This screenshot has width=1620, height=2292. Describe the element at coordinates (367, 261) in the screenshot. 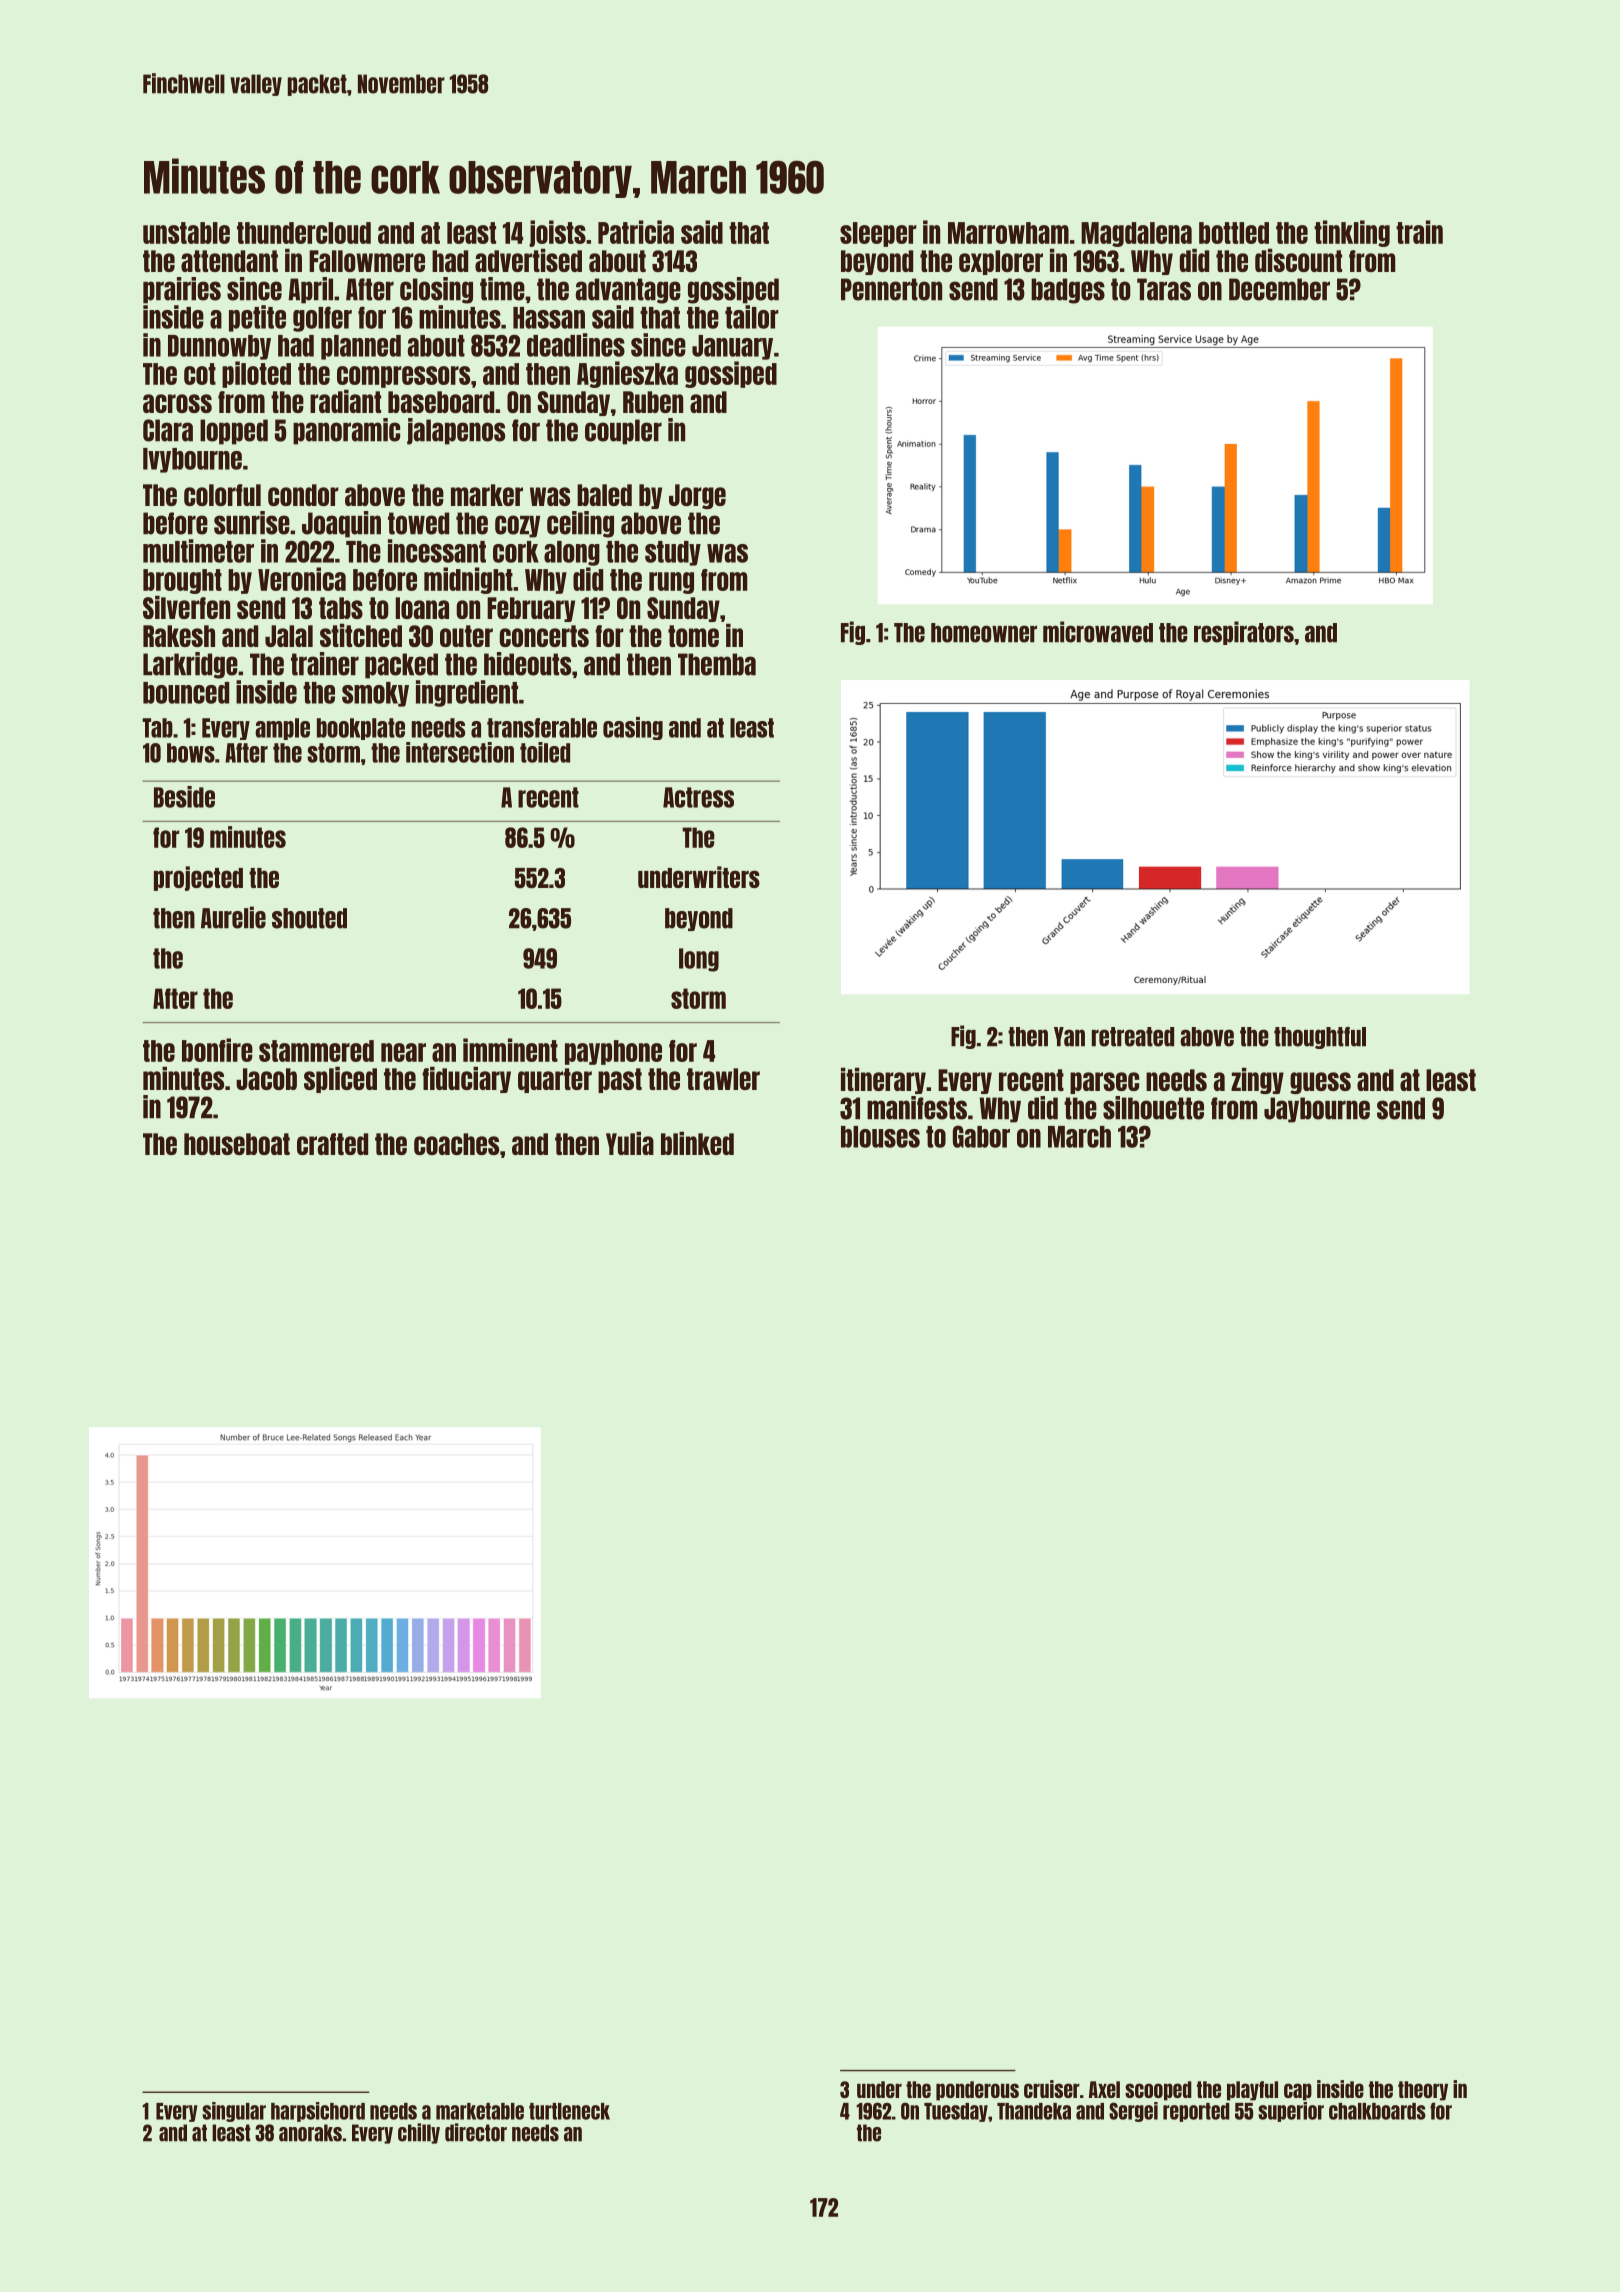

I see `Fallowmere` at that location.
